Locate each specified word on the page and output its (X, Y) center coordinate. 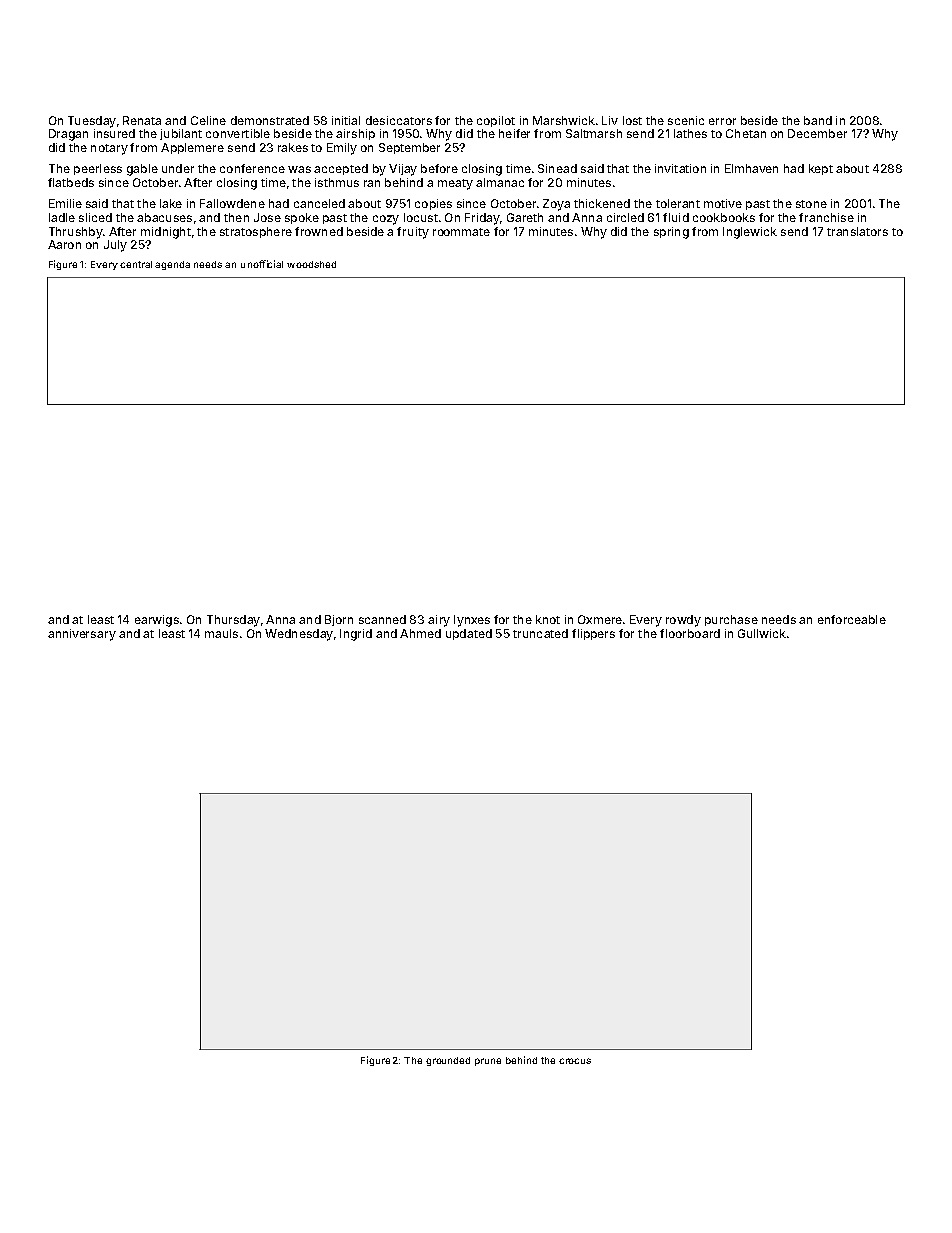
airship (355, 134)
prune (488, 1062)
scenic (686, 120)
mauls (221, 633)
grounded (448, 1061)
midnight (166, 233)
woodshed (311, 264)
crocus (575, 1061)
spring (671, 233)
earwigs (157, 621)
